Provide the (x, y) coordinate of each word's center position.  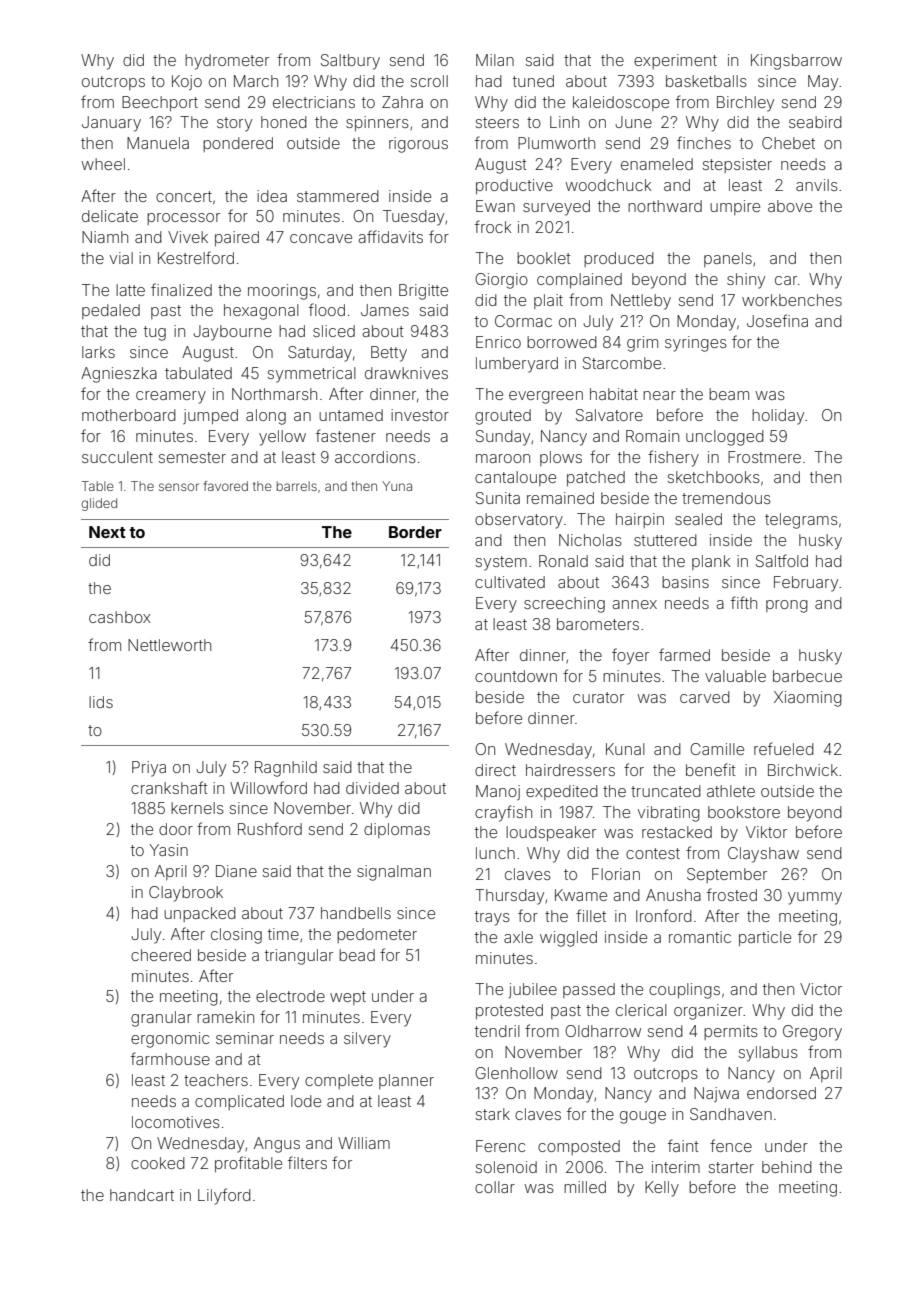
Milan (495, 60)
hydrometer (227, 62)
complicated (239, 1102)
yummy (815, 898)
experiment (675, 61)
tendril (497, 1031)
